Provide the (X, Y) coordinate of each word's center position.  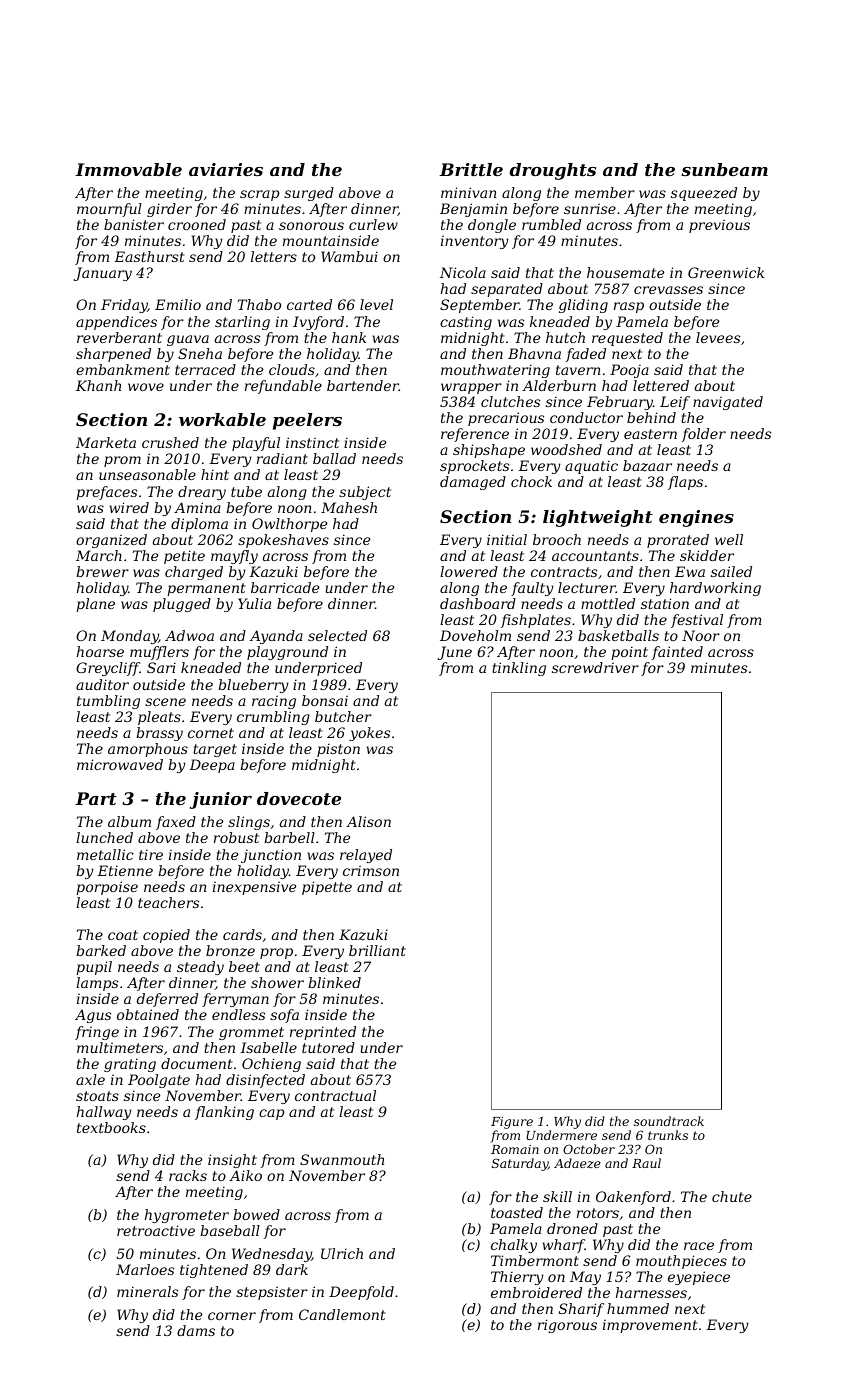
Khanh (98, 385)
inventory (475, 242)
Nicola (463, 272)
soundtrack (669, 1121)
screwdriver (595, 667)
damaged (473, 483)
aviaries (226, 169)
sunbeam (724, 169)
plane (95, 605)
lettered (661, 385)
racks (188, 1175)
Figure (512, 1123)
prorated (678, 541)
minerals (147, 1291)
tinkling (519, 669)
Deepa (212, 766)
